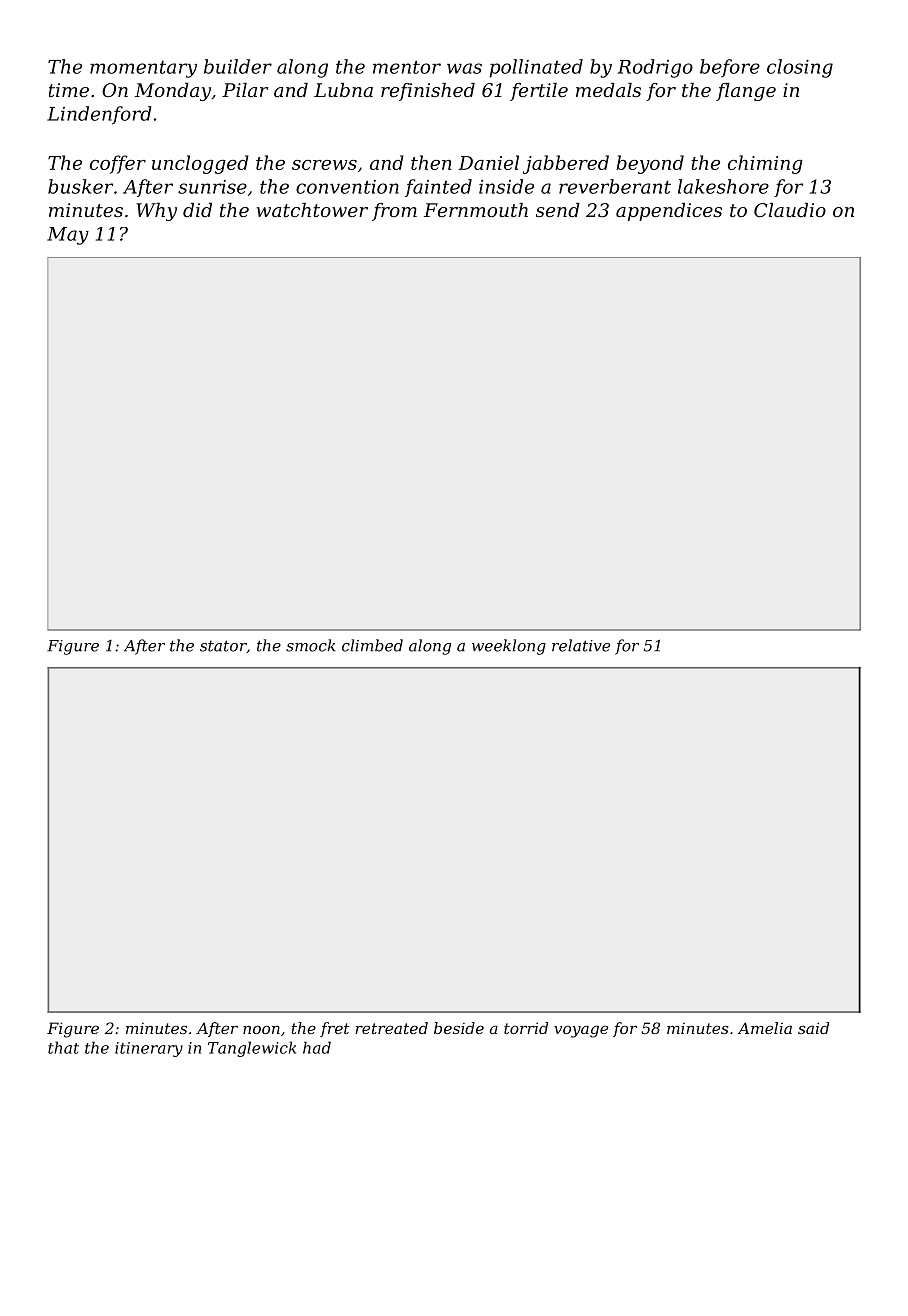  Describe the element at coordinates (223, 646) in the document. I see `stator` at that location.
